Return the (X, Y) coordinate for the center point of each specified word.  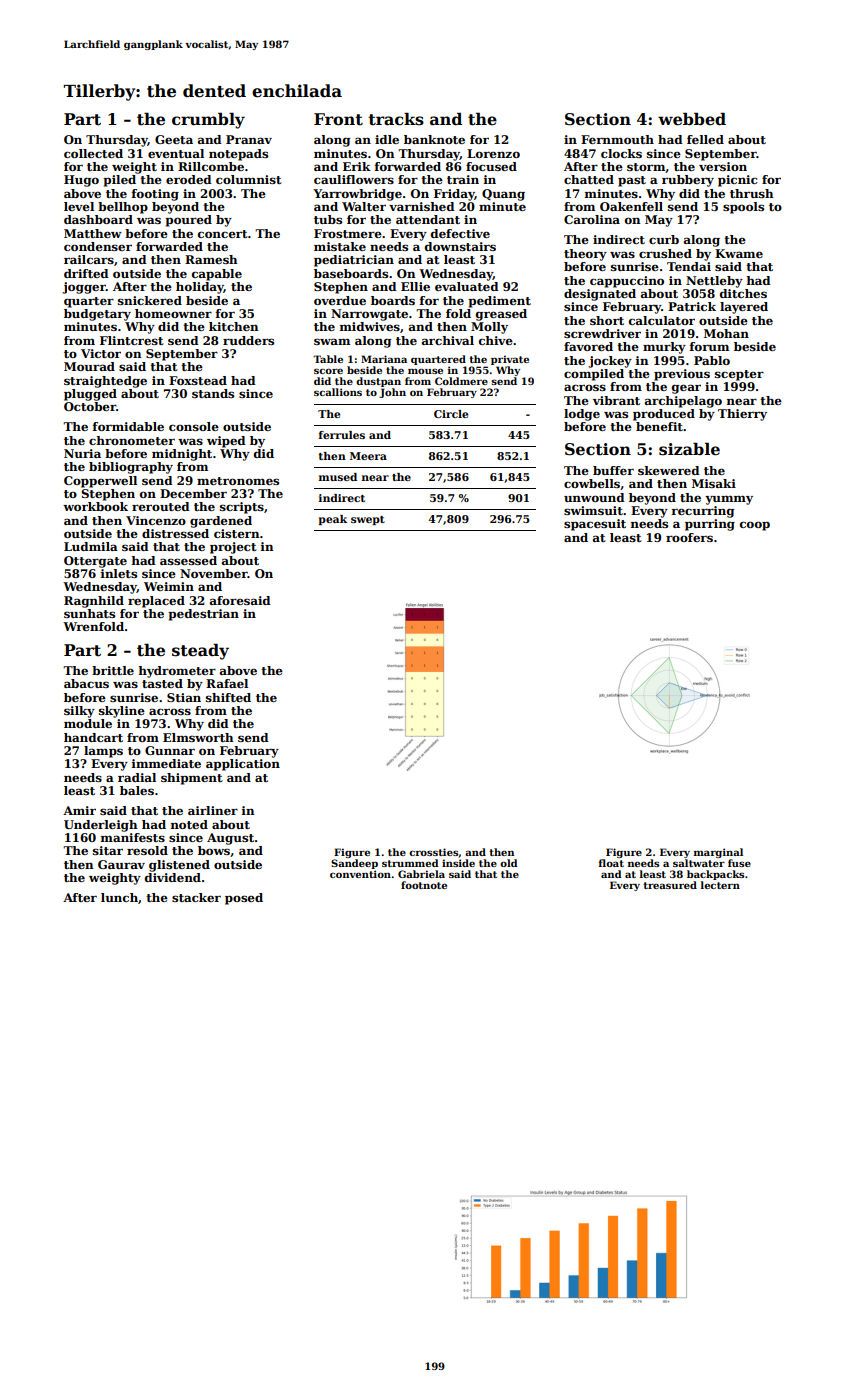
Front (338, 119)
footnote (424, 885)
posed (244, 899)
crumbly (208, 121)
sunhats (89, 613)
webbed (692, 119)
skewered (669, 470)
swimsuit (593, 510)
